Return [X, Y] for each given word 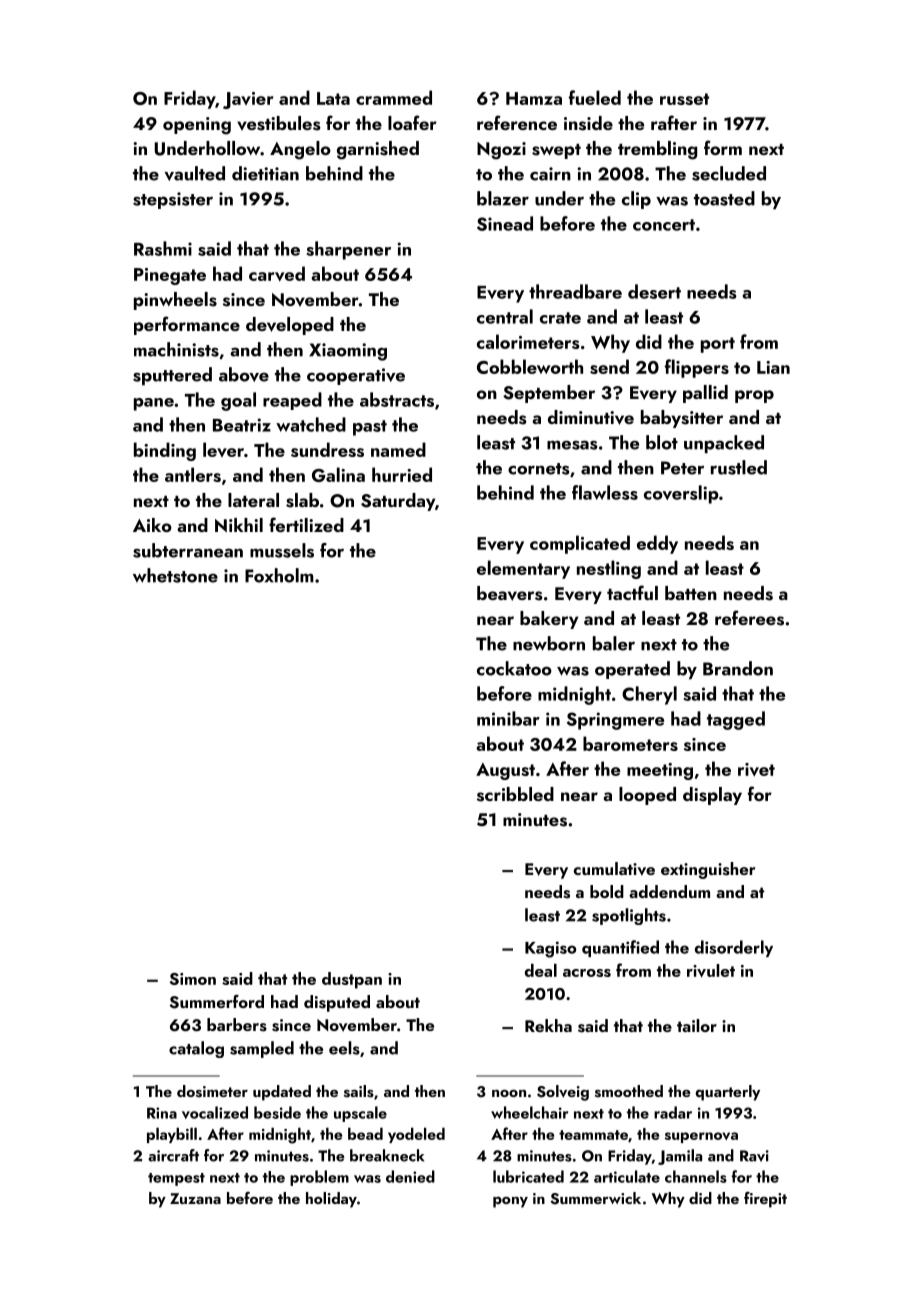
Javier [248, 100]
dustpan [352, 980]
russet [684, 99]
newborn [549, 643]
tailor [697, 1025]
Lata [333, 98]
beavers [510, 593]
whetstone [175, 575]
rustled [739, 467]
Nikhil [239, 525]
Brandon [738, 668]
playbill [172, 1135]
